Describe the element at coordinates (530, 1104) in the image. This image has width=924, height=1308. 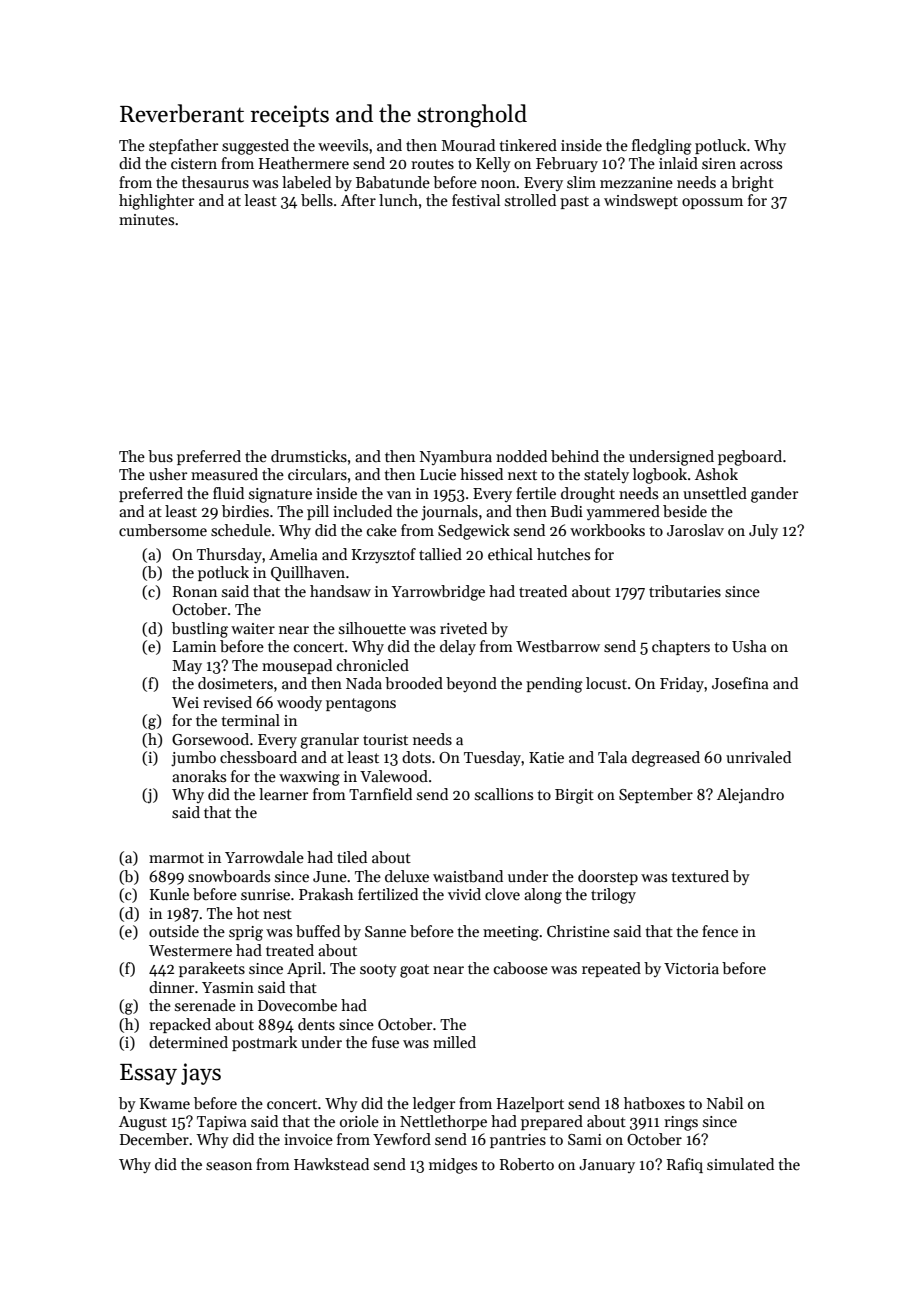
I see `Hazelport` at that location.
